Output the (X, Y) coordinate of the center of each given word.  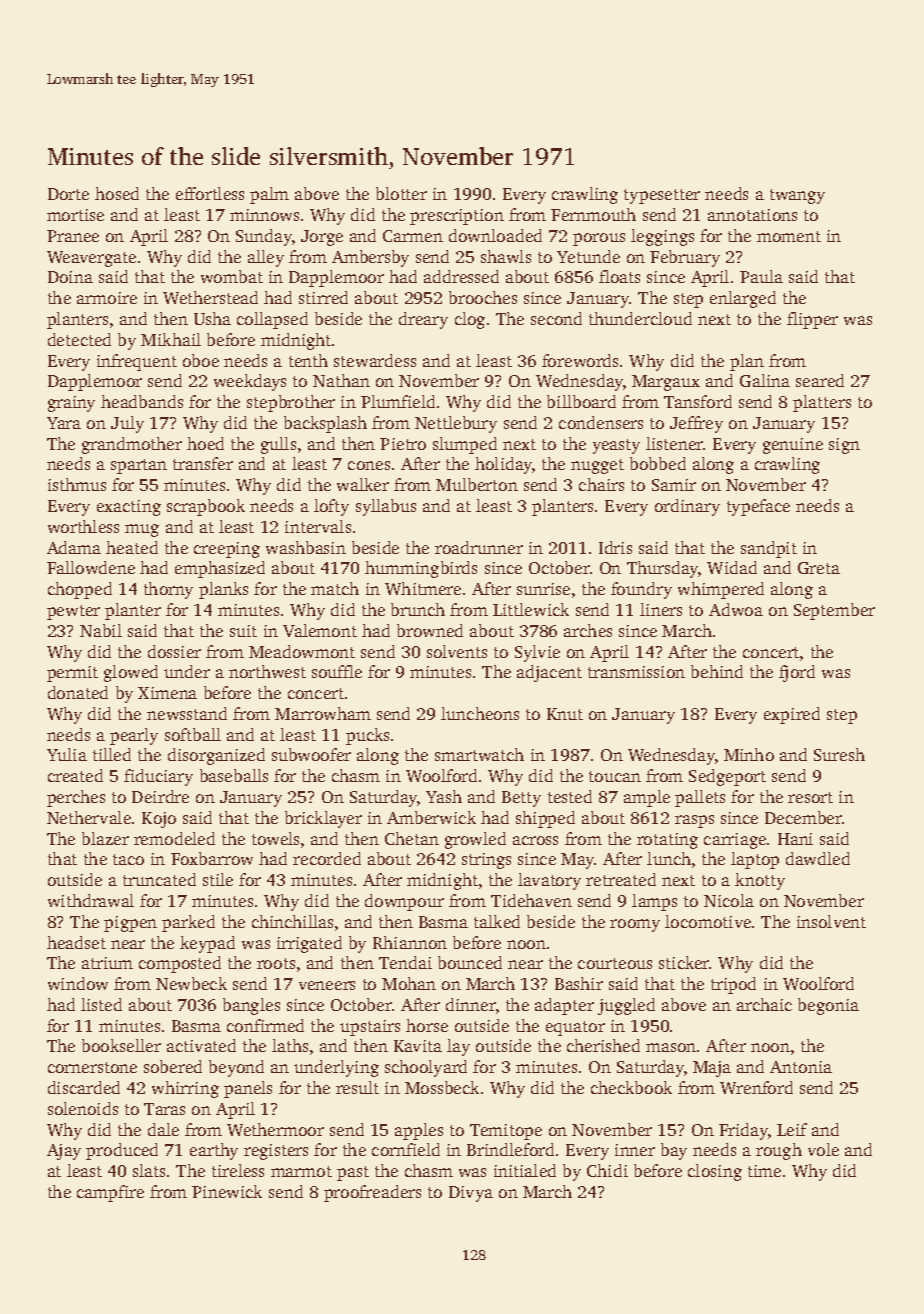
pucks (367, 736)
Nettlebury (456, 424)
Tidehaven (531, 900)
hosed (117, 193)
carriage (735, 841)
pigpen (130, 924)
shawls (506, 256)
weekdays (250, 382)
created (75, 775)
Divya (471, 1194)
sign (844, 446)
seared (820, 380)
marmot (301, 1171)
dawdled (818, 858)
